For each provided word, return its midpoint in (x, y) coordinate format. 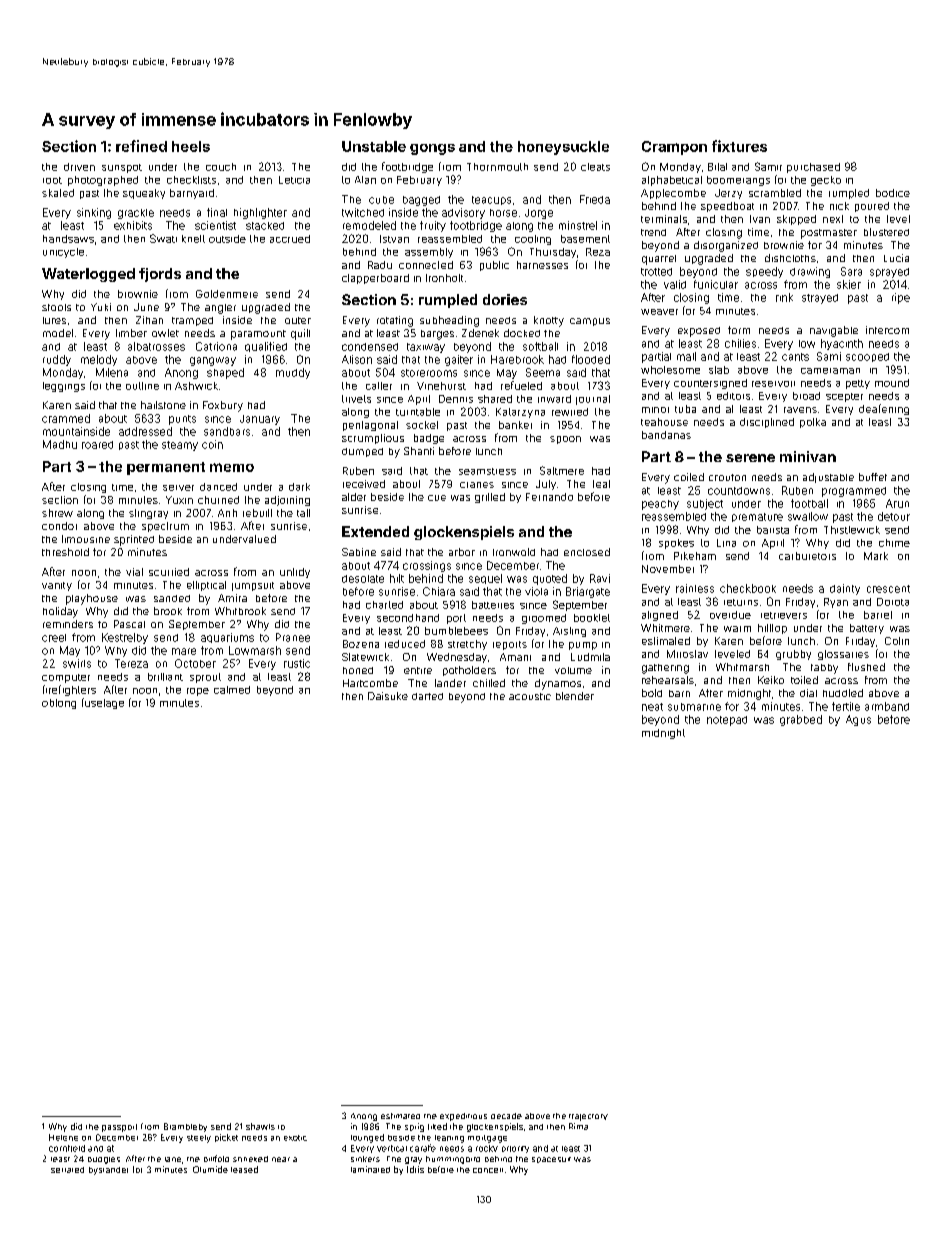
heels (191, 146)
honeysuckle (563, 148)
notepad (727, 721)
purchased (813, 168)
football (809, 503)
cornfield (67, 1148)
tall (303, 513)
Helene (63, 1137)
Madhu (60, 444)
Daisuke (388, 696)
